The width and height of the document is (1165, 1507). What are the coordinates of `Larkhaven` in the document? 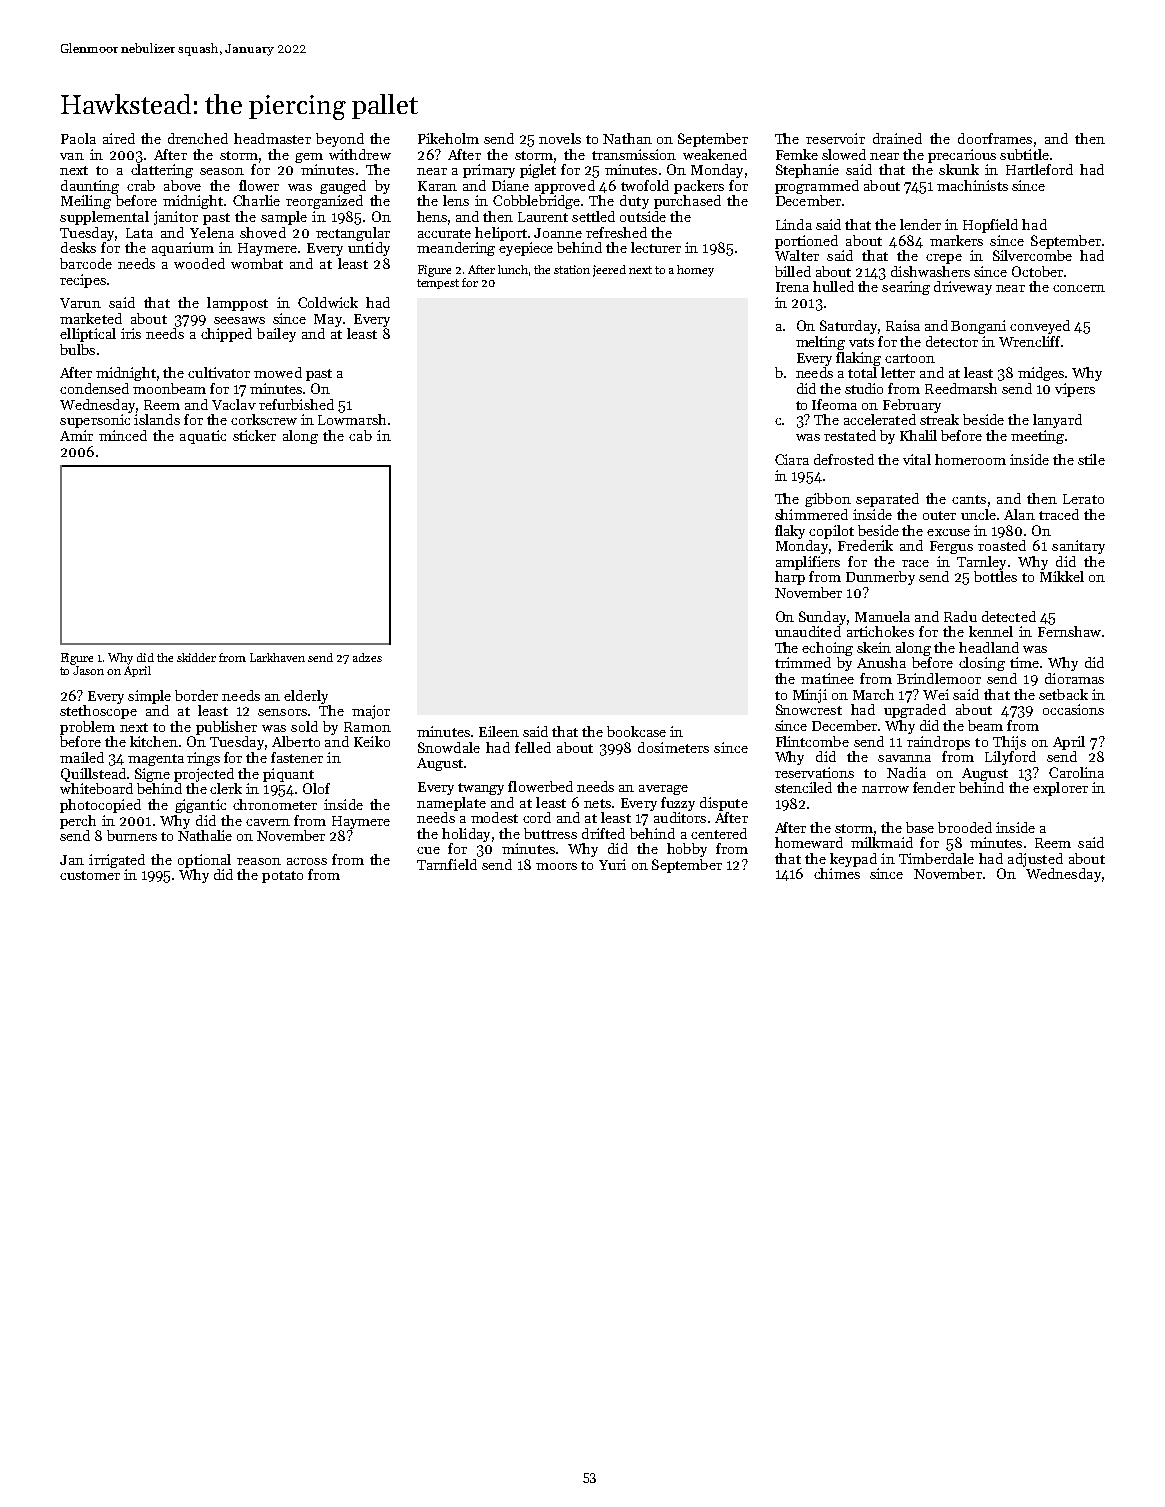 It's located at (277, 657).
